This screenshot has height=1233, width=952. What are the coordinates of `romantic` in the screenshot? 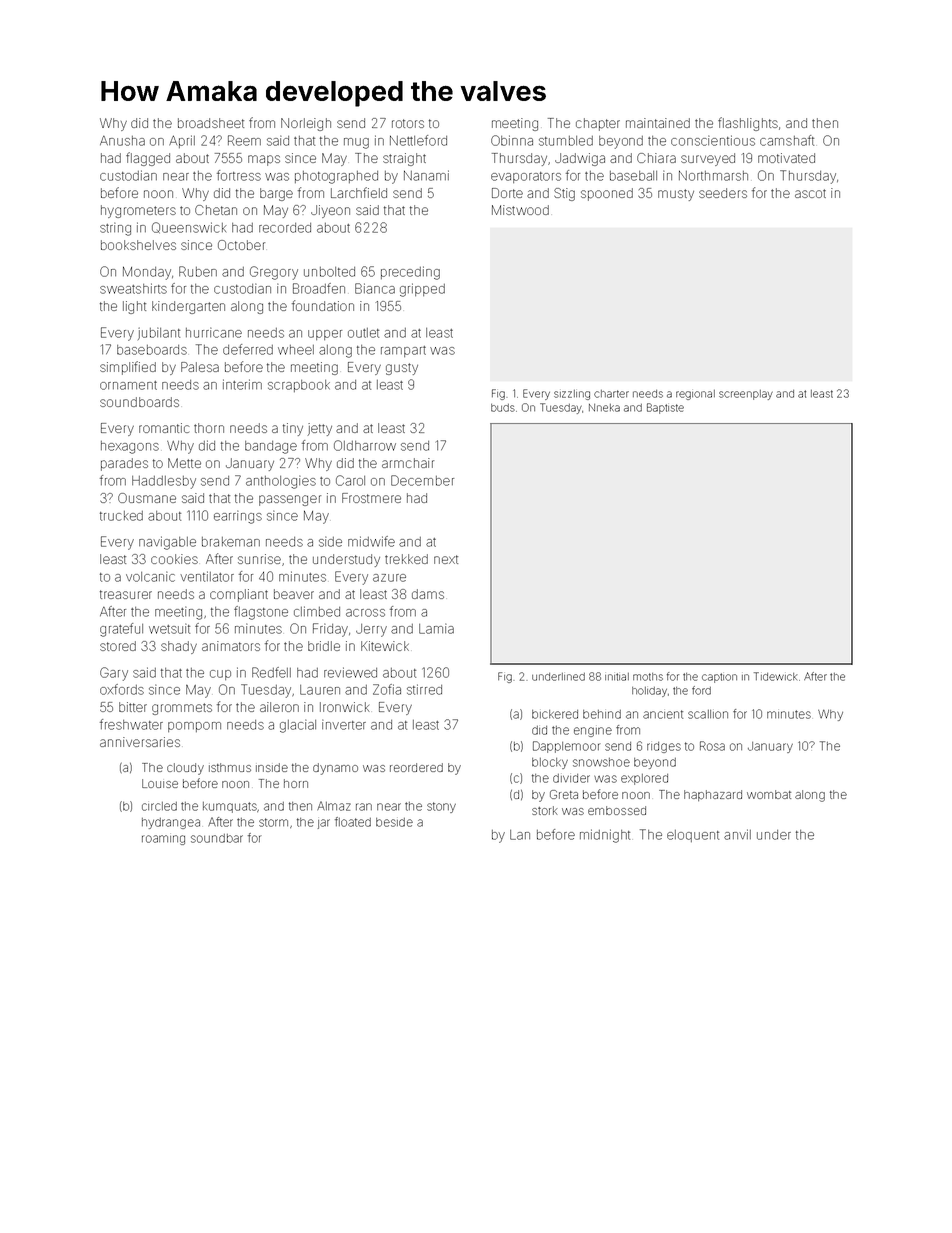 It's located at (164, 428).
